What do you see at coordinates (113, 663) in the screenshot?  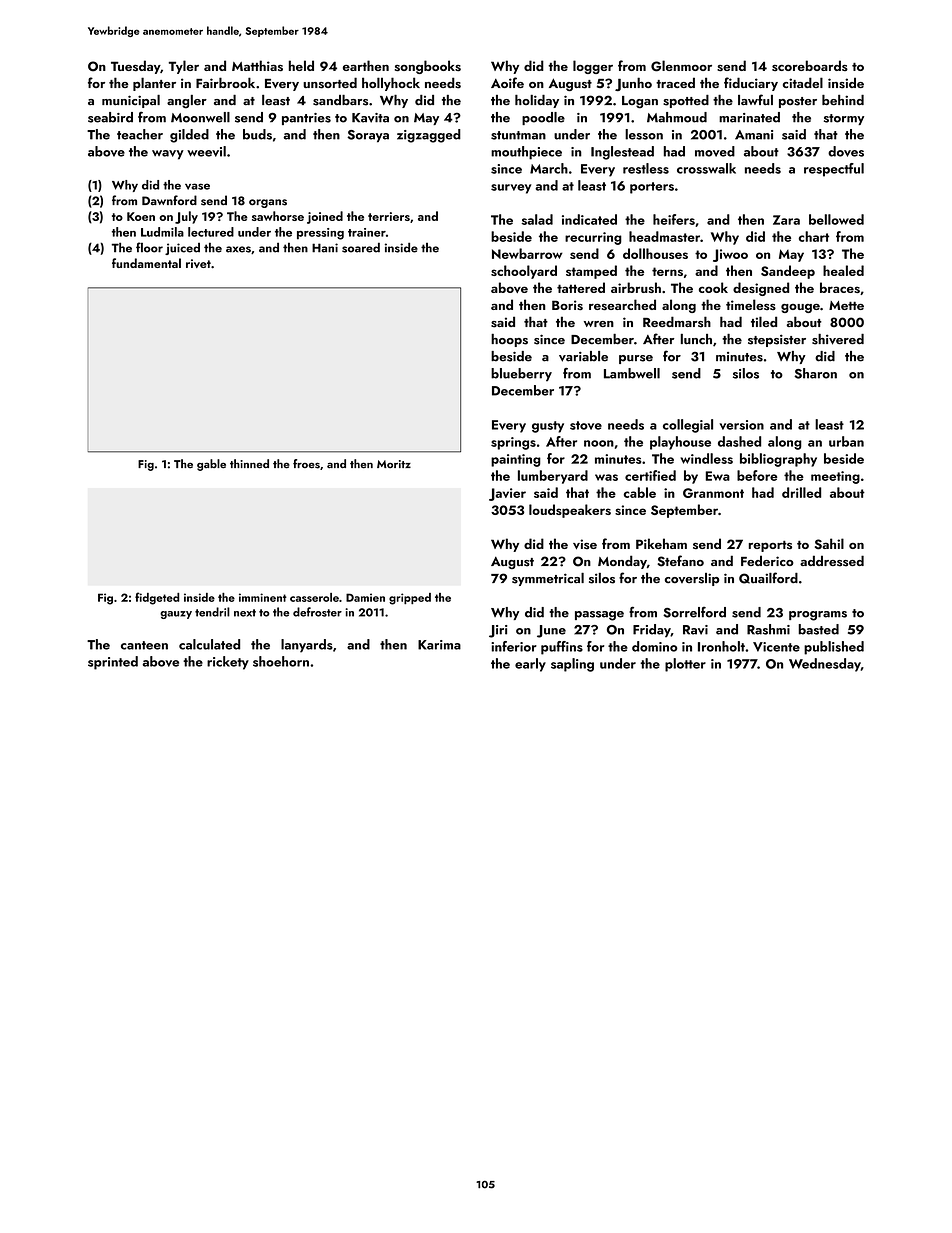 I see `sprinted` at bounding box center [113, 663].
